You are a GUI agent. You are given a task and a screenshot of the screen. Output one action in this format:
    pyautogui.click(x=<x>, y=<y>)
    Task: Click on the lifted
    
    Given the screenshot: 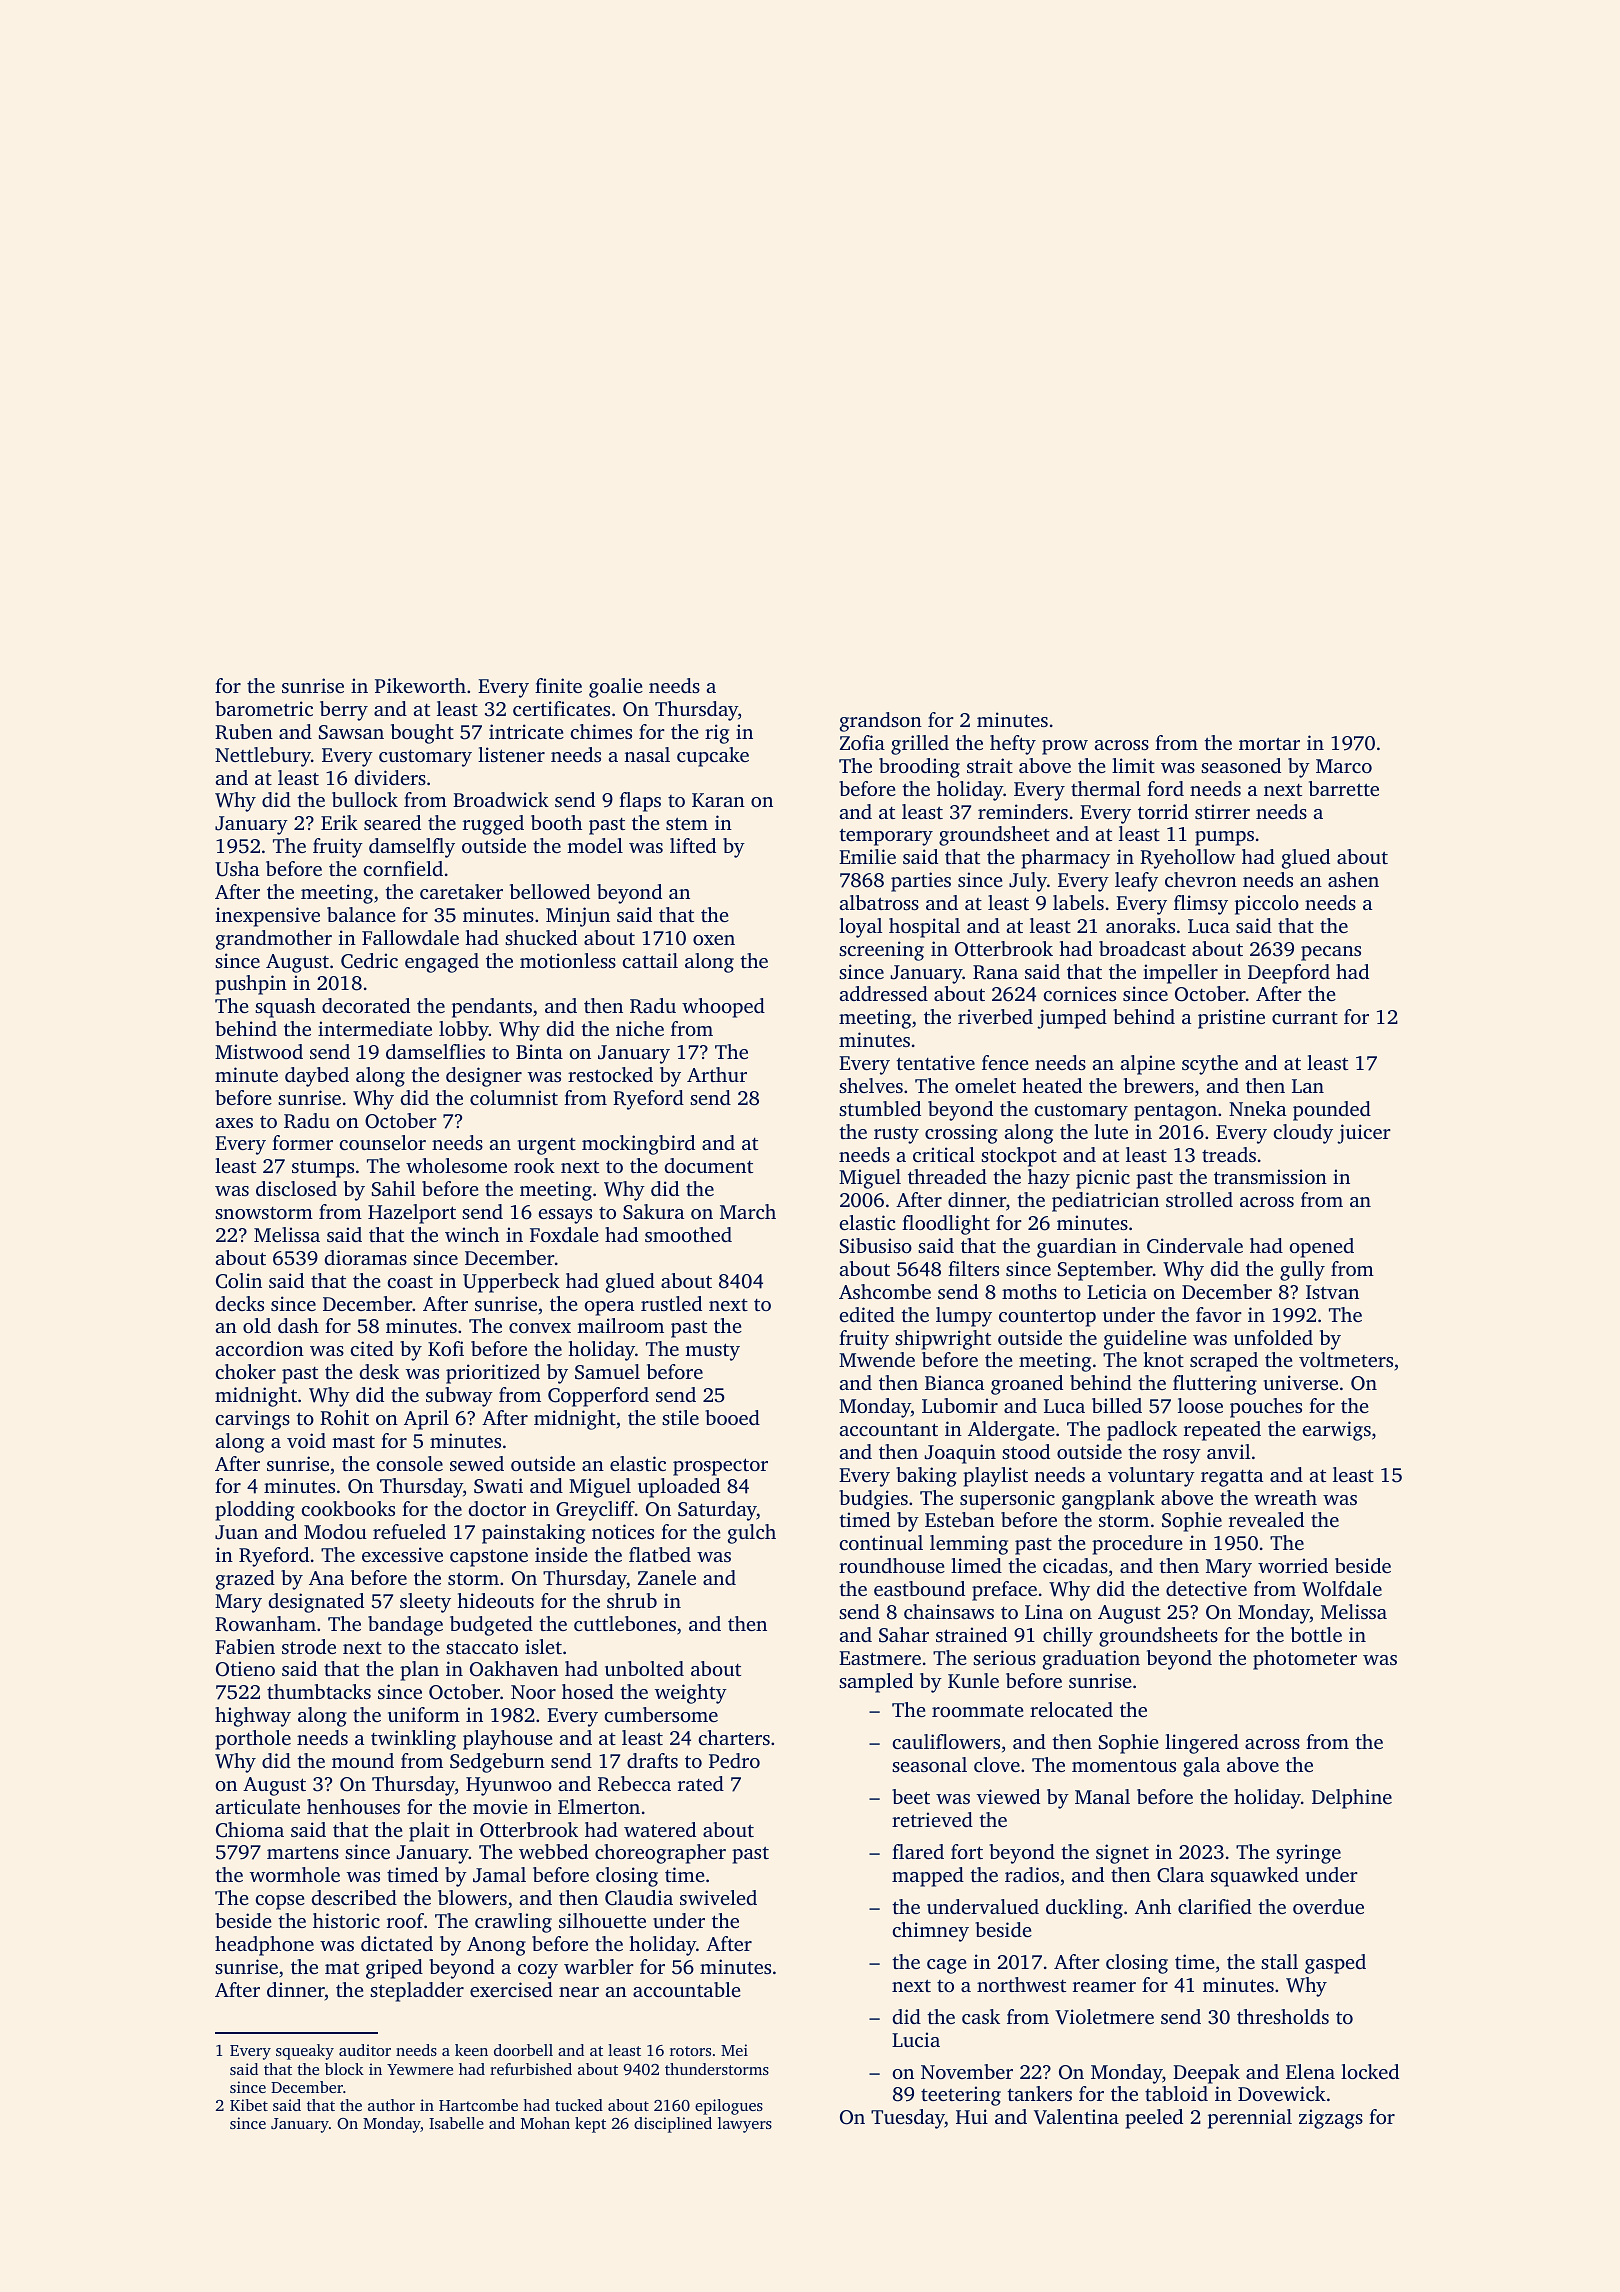 What is the action you would take?
    pyautogui.click(x=693, y=845)
